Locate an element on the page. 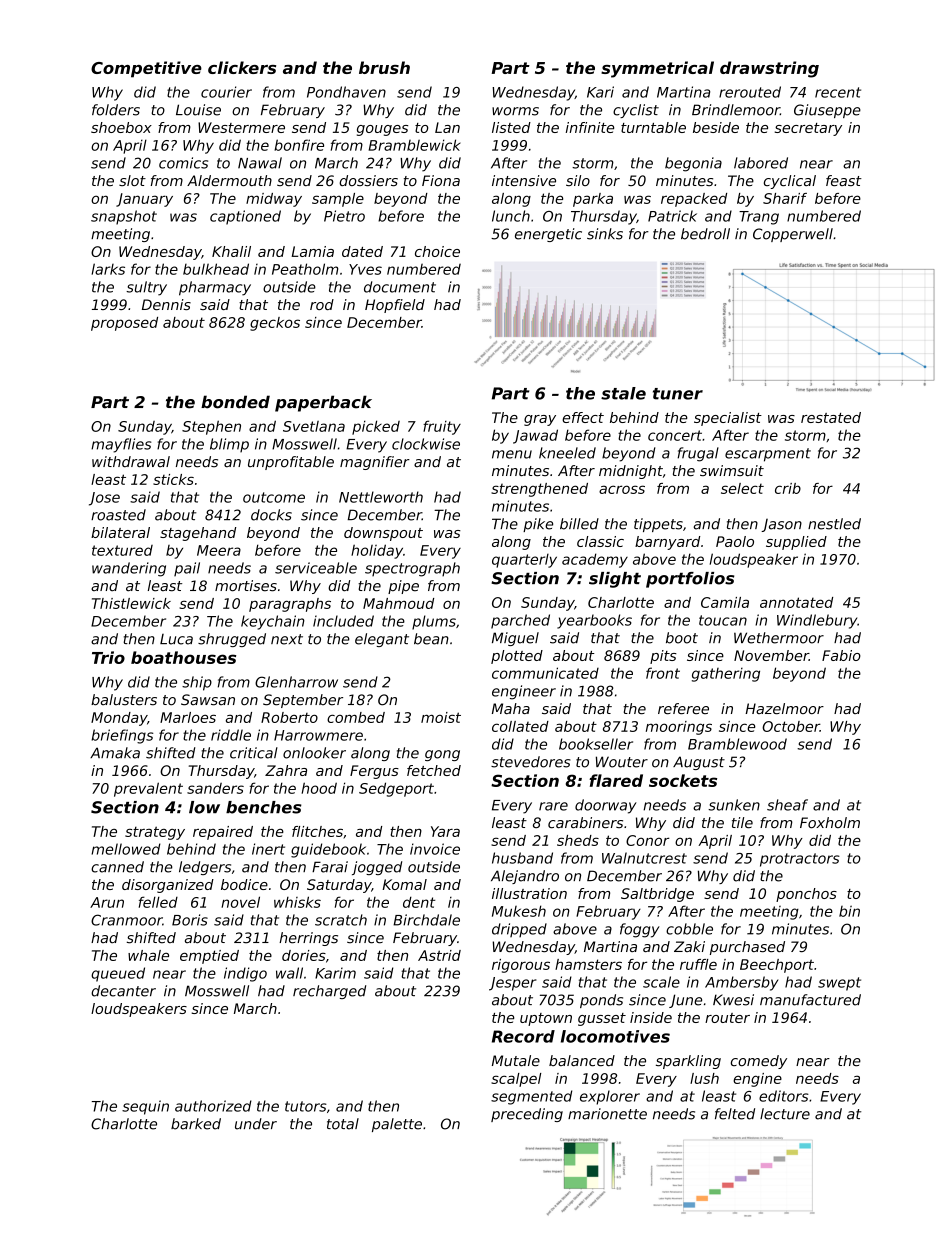 The width and height of the document is (952, 1233). drawstring is located at coordinates (769, 69).
